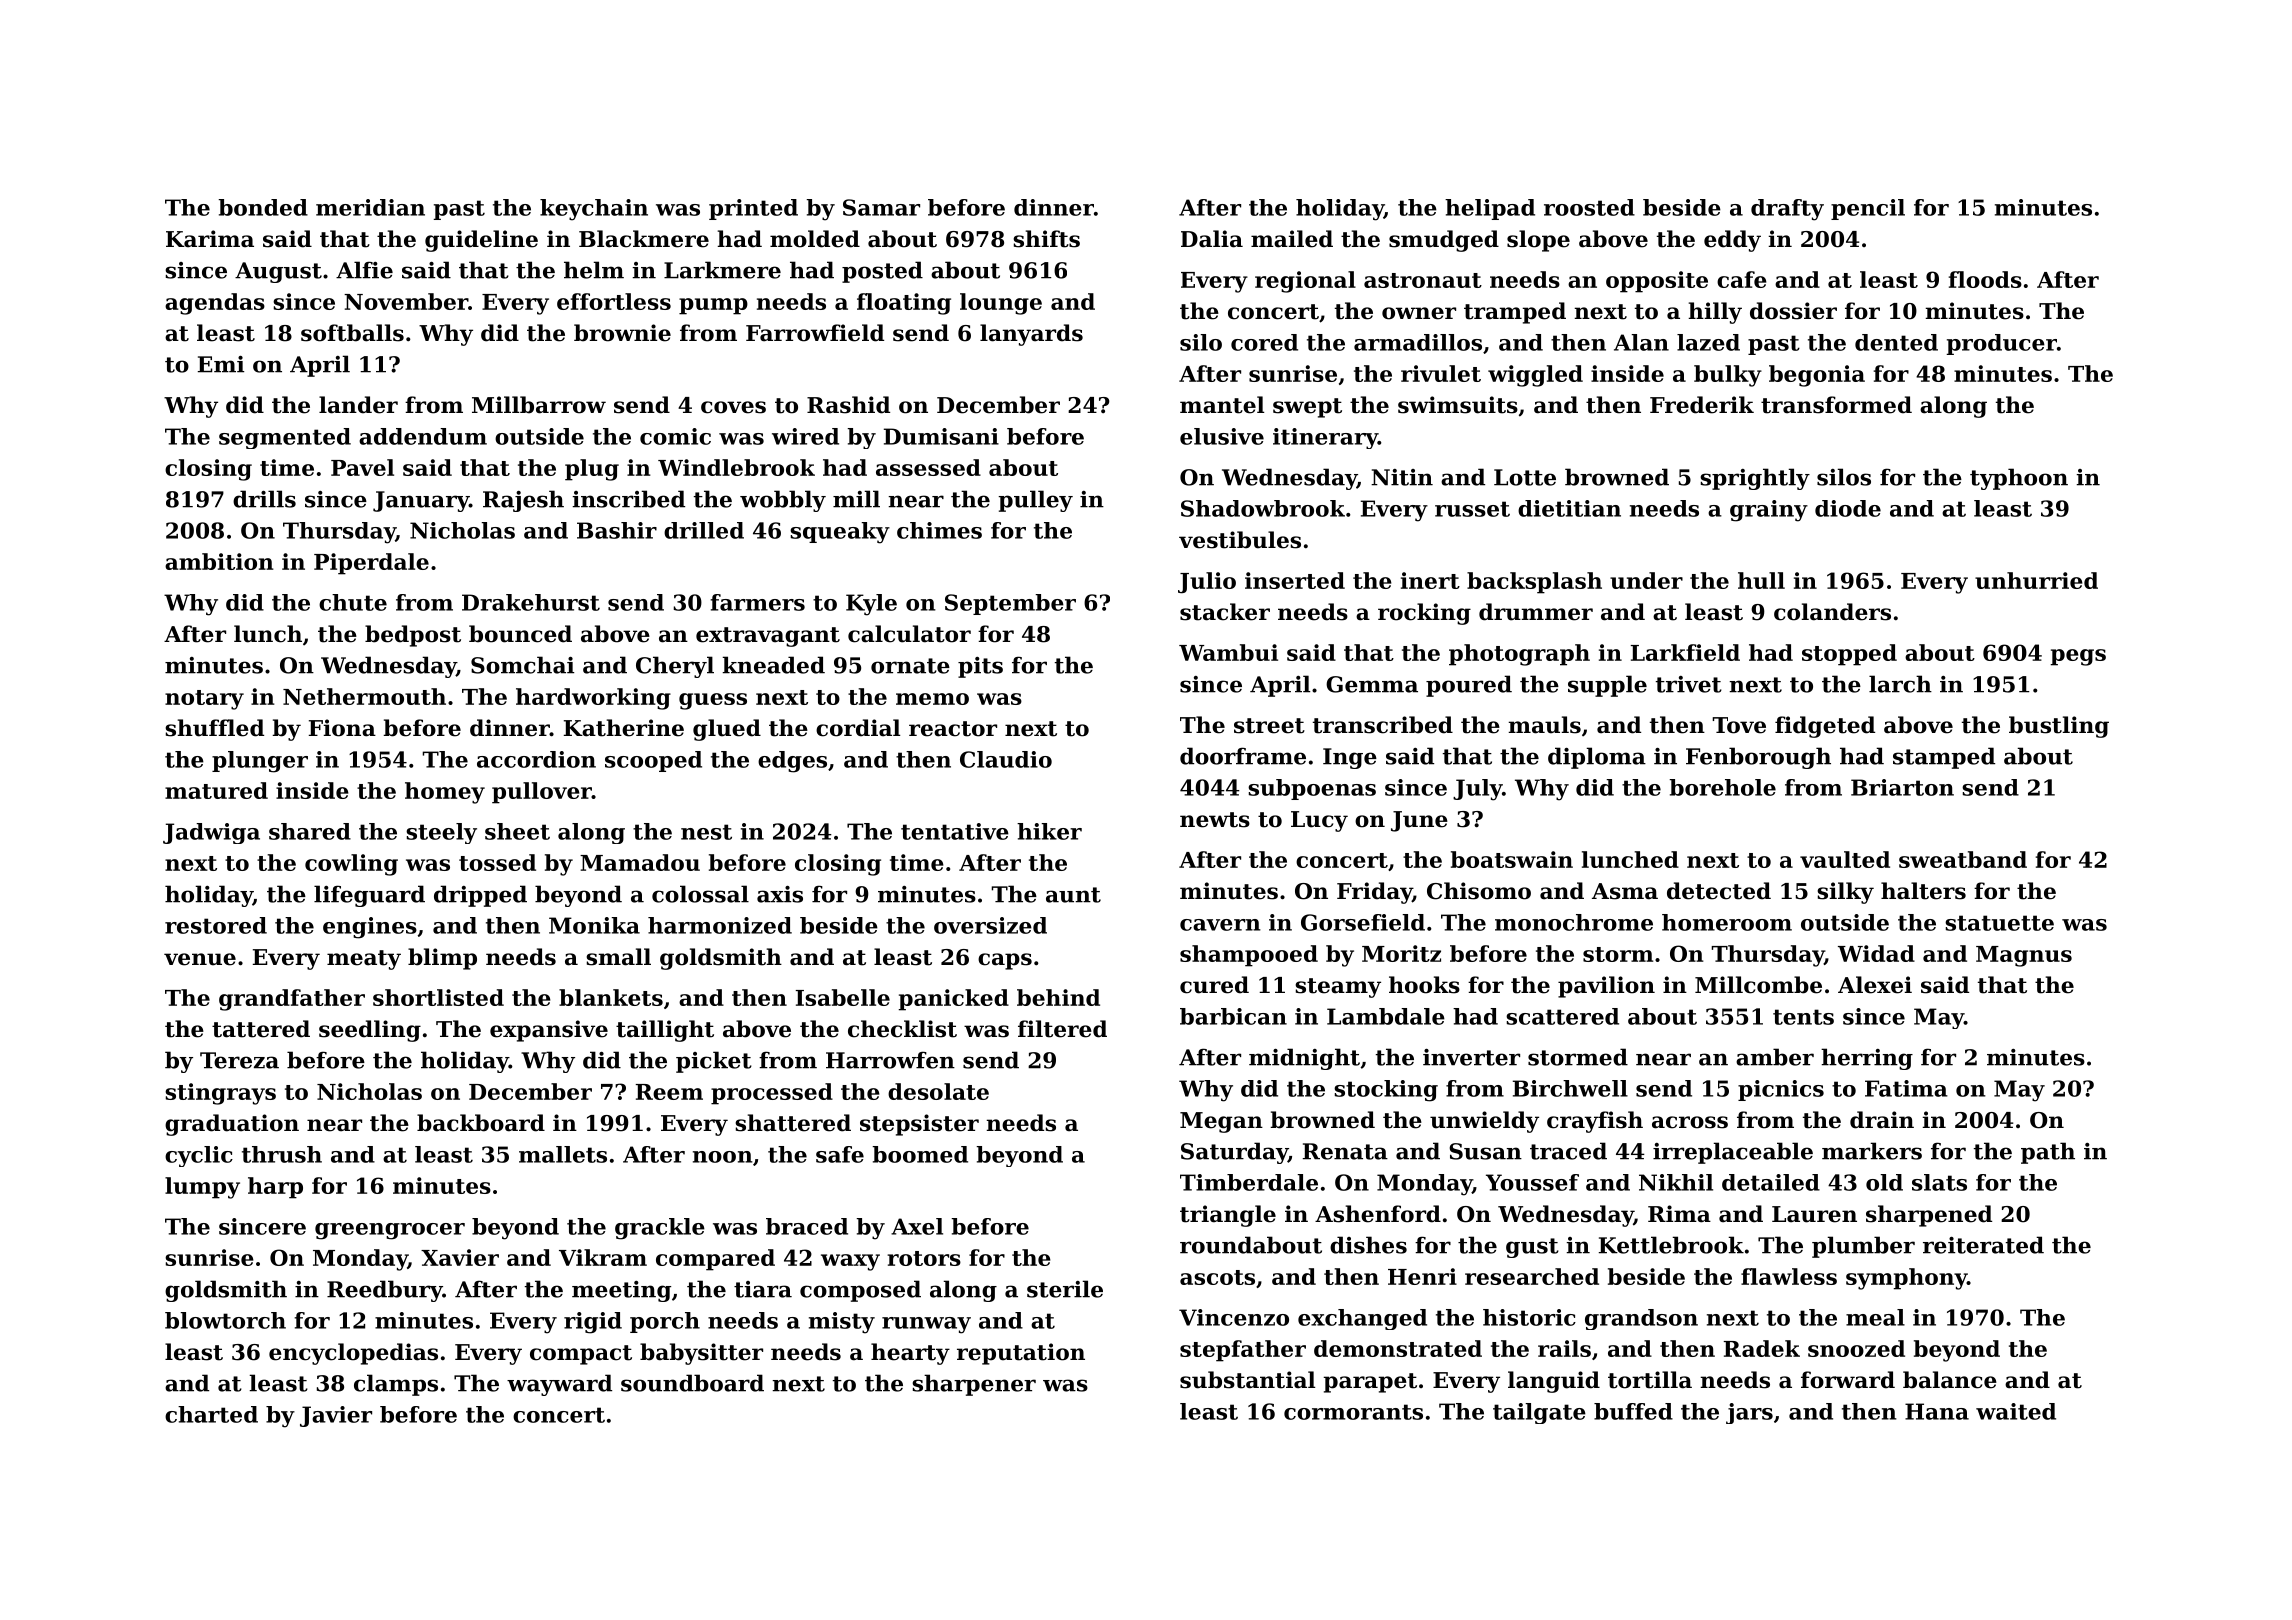 The width and height of the screenshot is (2292, 1620). Describe the element at coordinates (2001, 344) in the screenshot. I see `producer` at that location.
